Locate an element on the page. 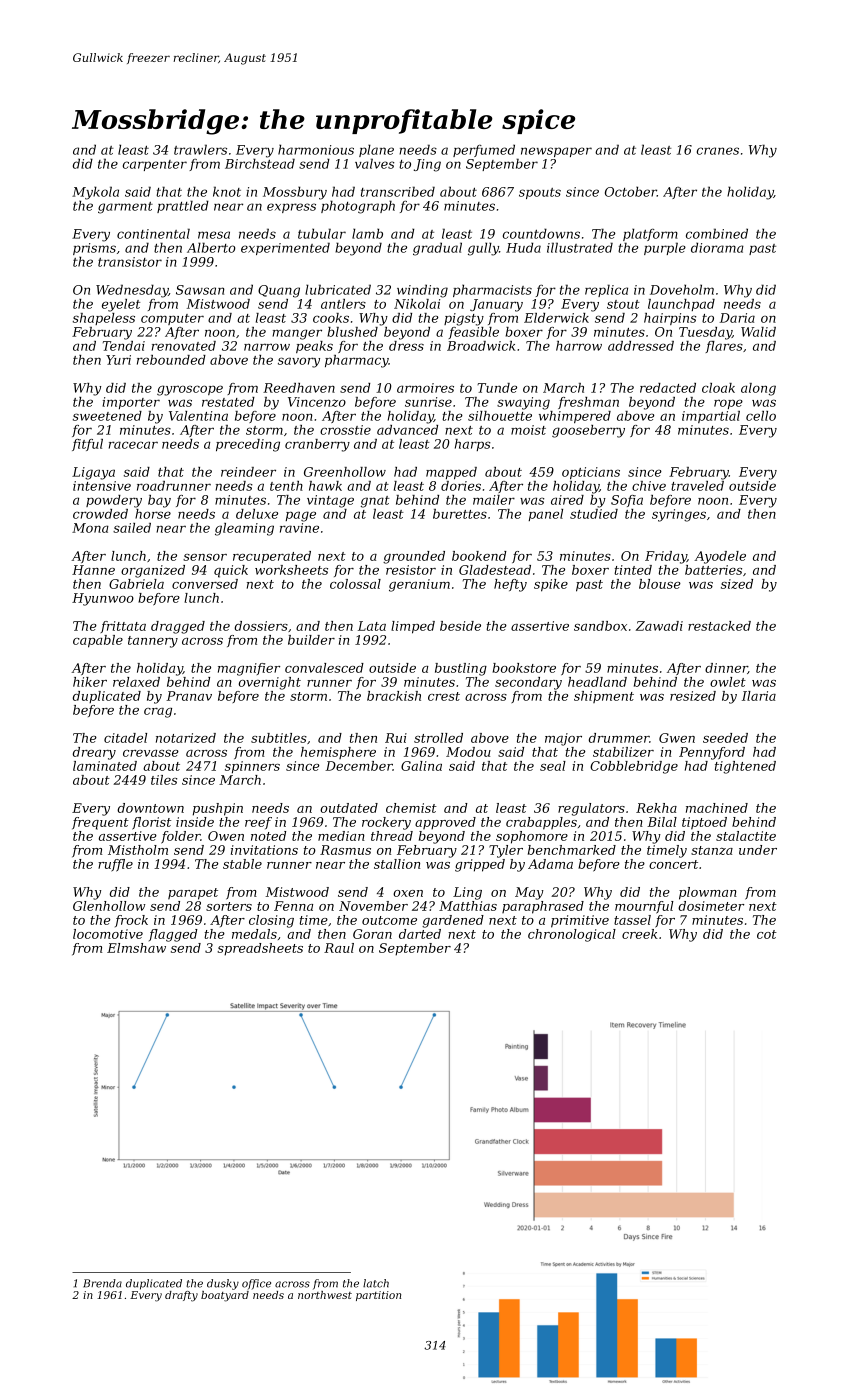  newspaper is located at coordinates (556, 152).
